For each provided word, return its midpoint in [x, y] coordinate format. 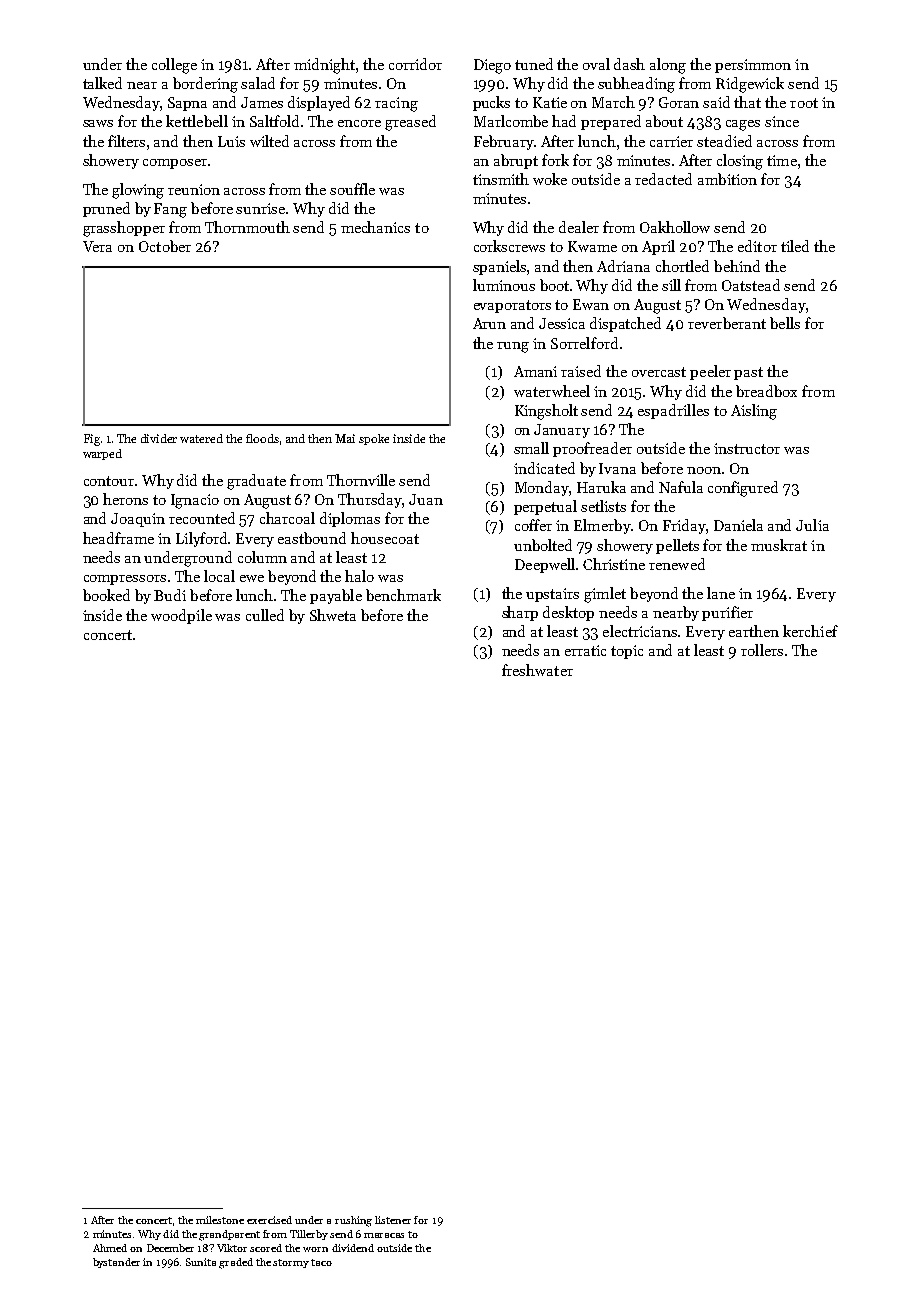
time [782, 160]
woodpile [181, 616]
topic [627, 652]
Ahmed [110, 1248]
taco [321, 1262]
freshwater [537, 670]
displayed [319, 103]
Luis [231, 141]
